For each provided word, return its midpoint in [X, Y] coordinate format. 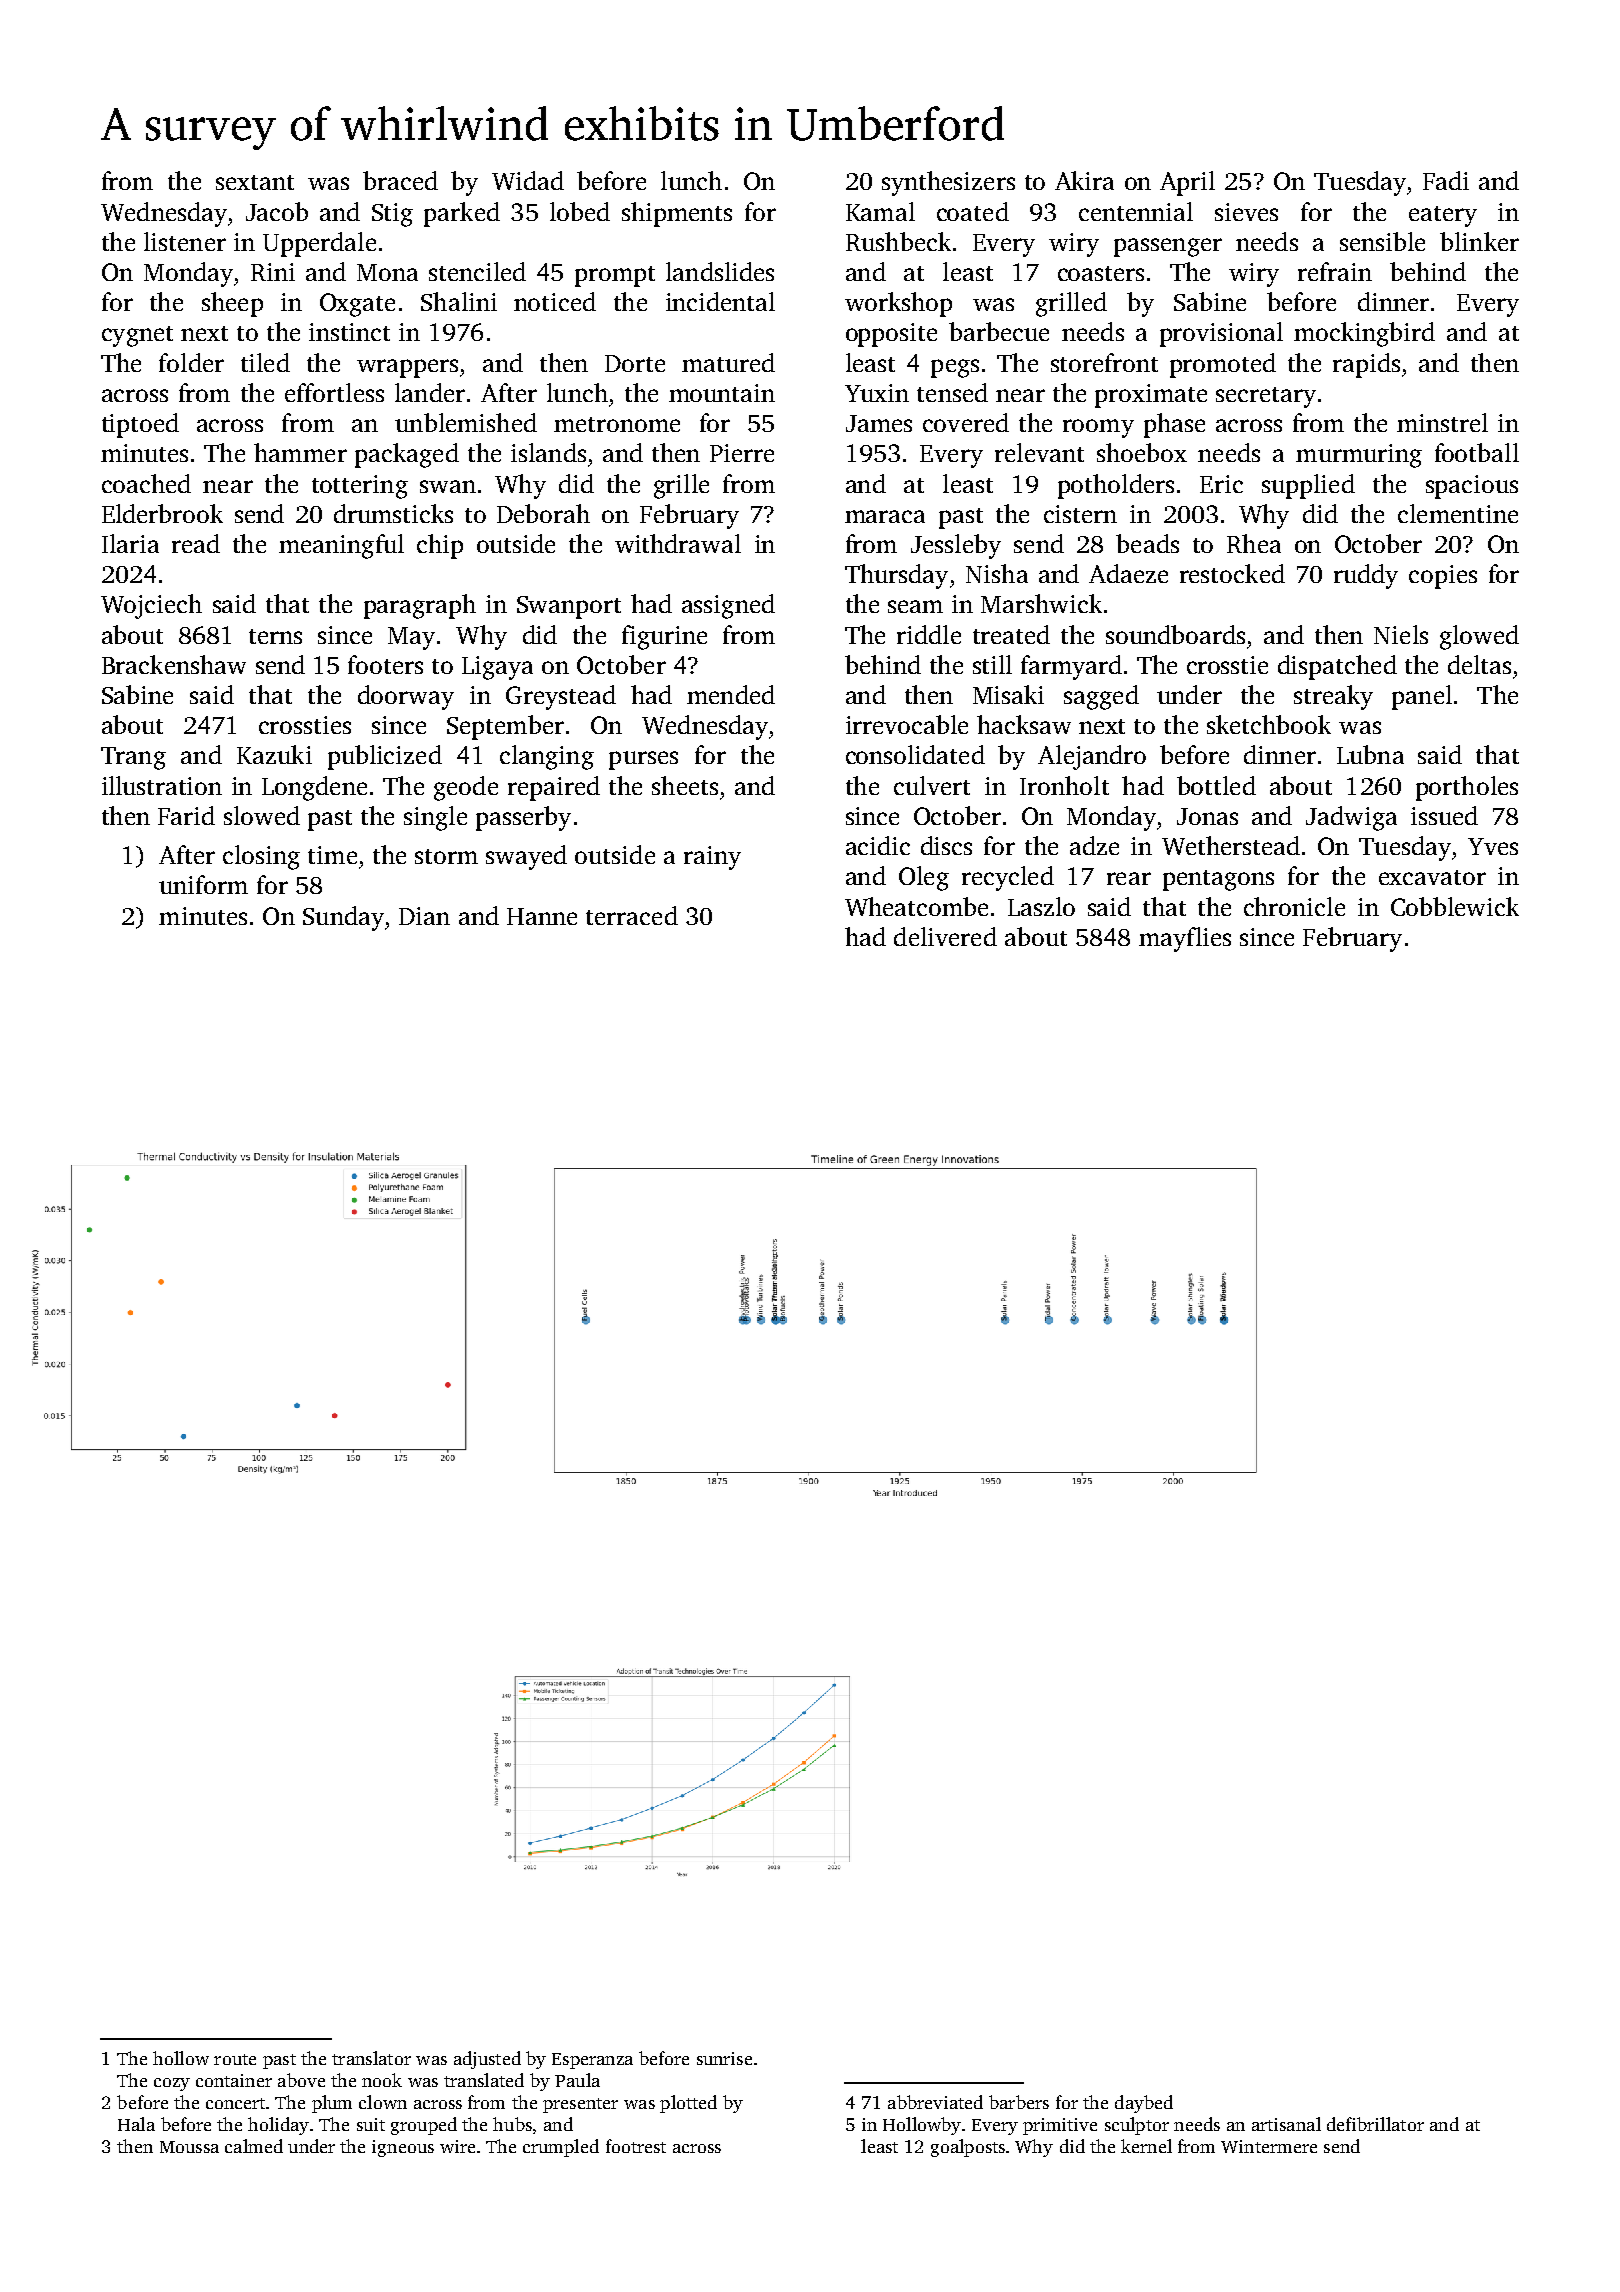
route [235, 2059]
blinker [1479, 241]
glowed [1479, 637]
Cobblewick [1455, 906]
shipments [677, 214]
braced [400, 180]
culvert [932, 785]
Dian [424, 916]
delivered [945, 936]
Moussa [189, 2147]
